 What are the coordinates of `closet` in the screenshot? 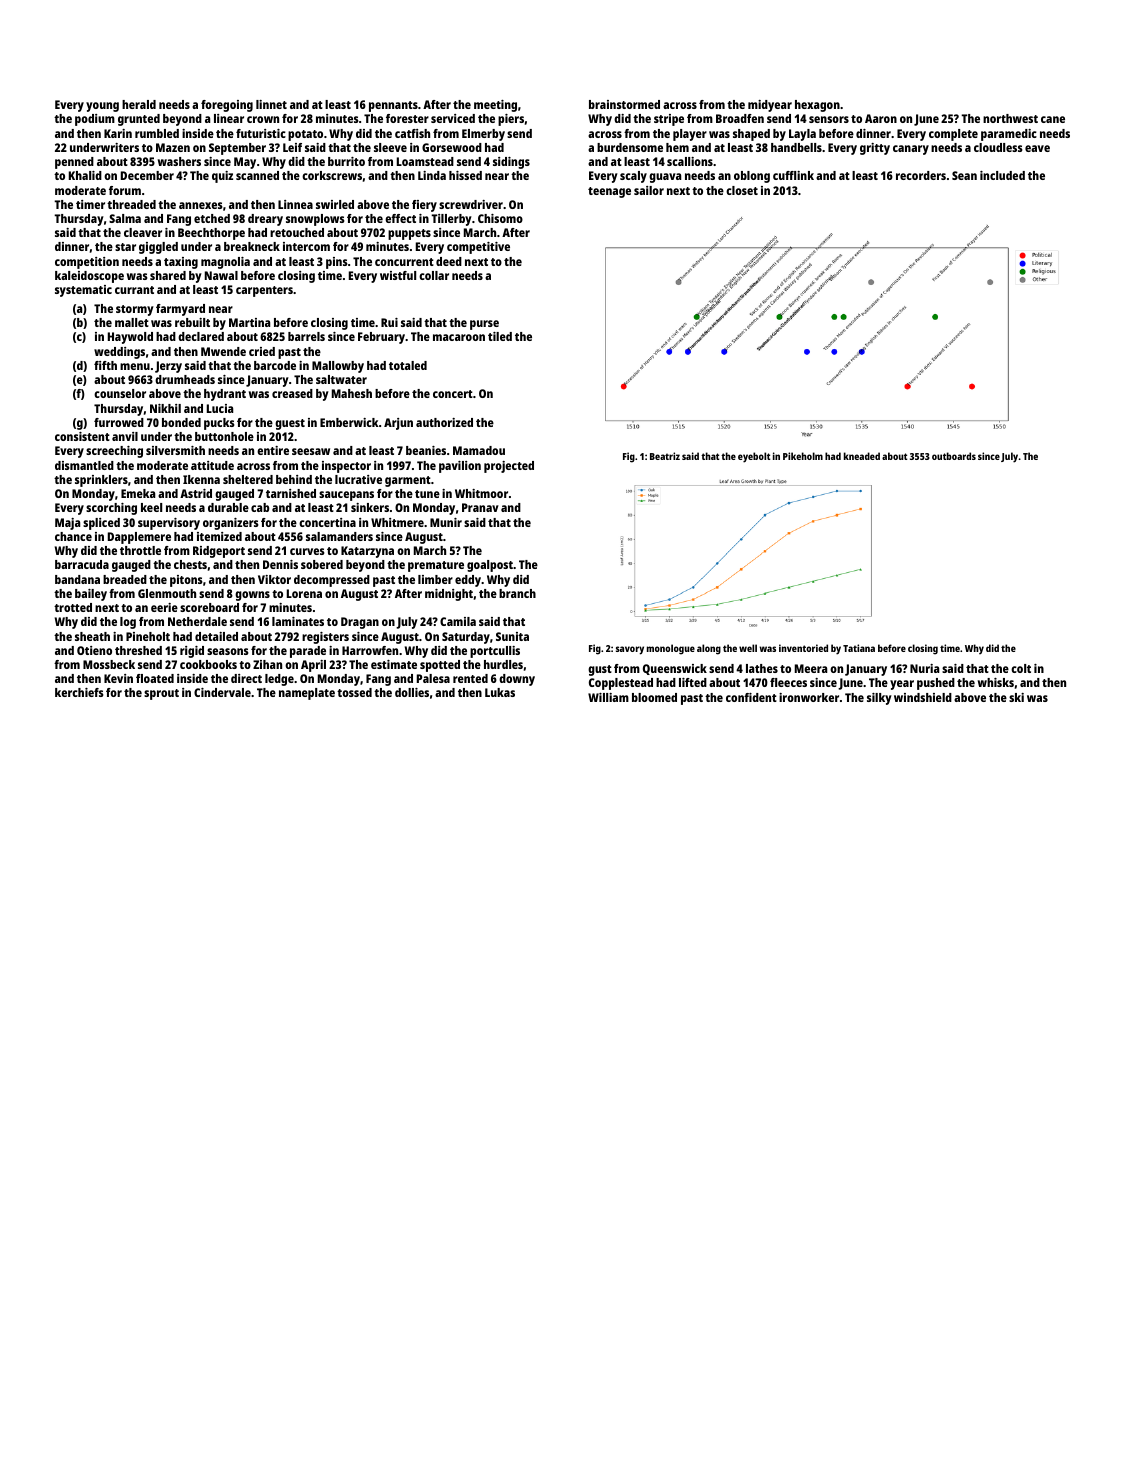 It's located at (742, 190).
